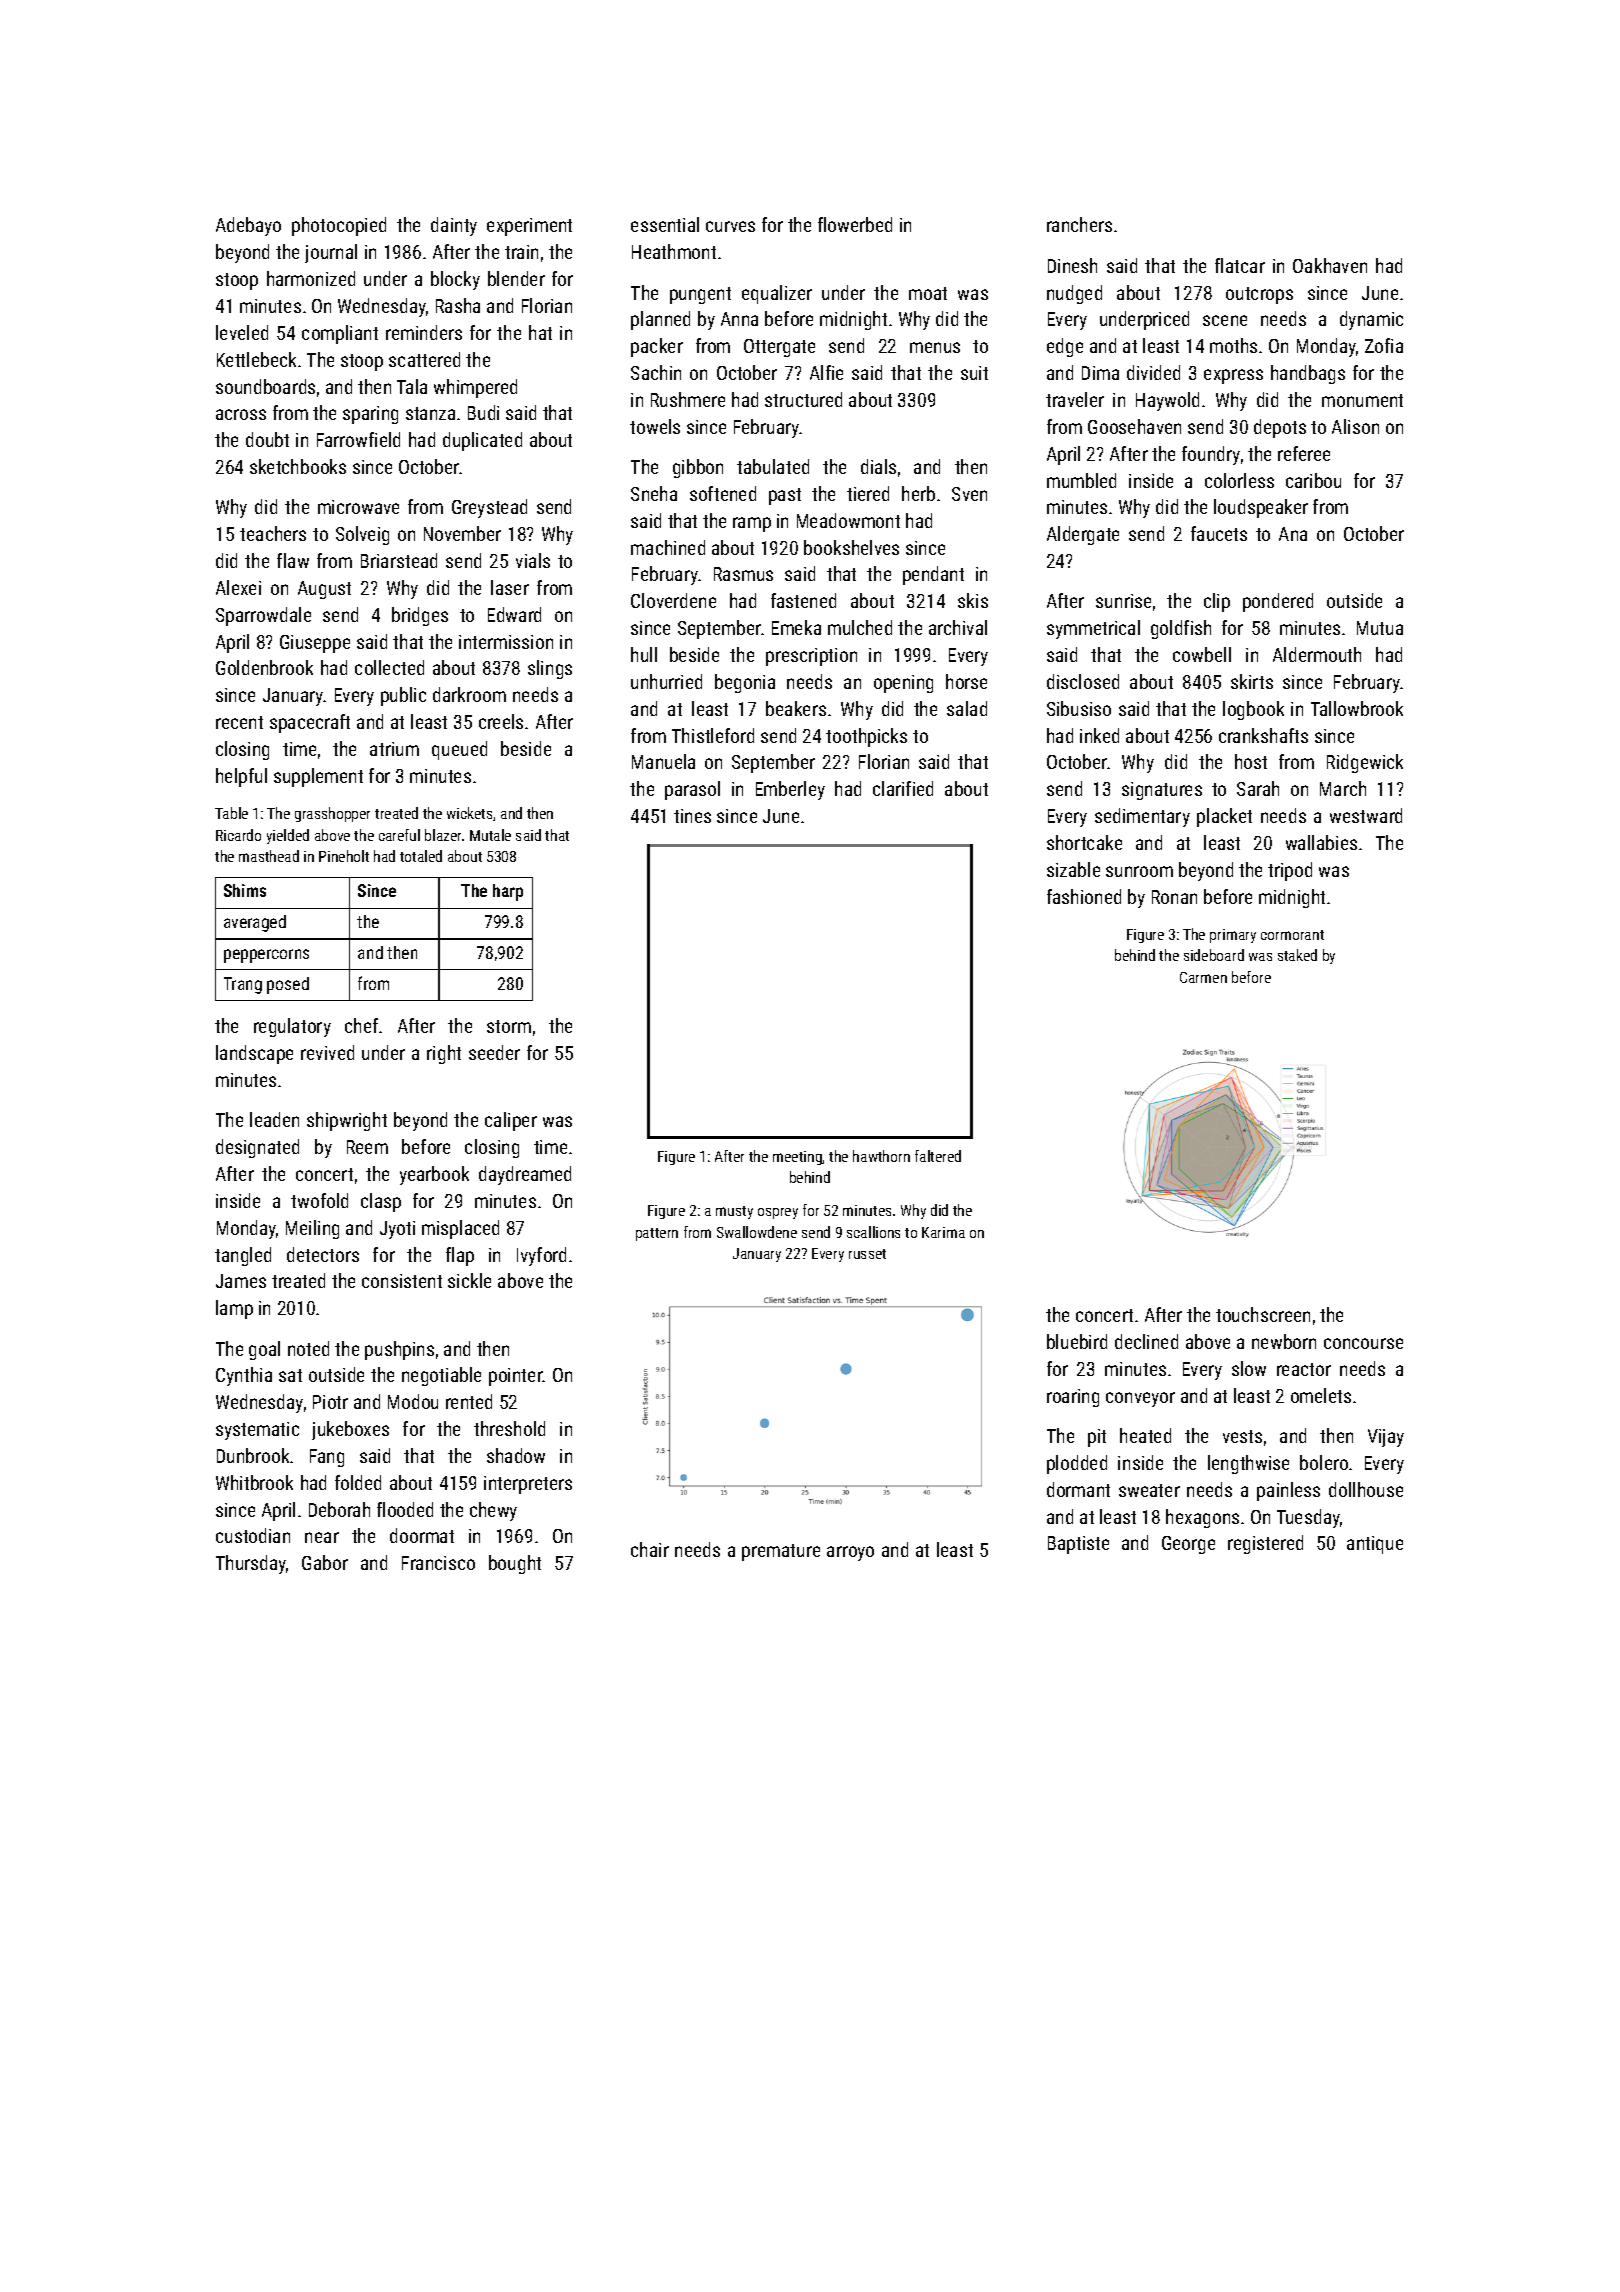 This page has height=2292, width=1620. I want to click on Baptiste, so click(1078, 1545).
